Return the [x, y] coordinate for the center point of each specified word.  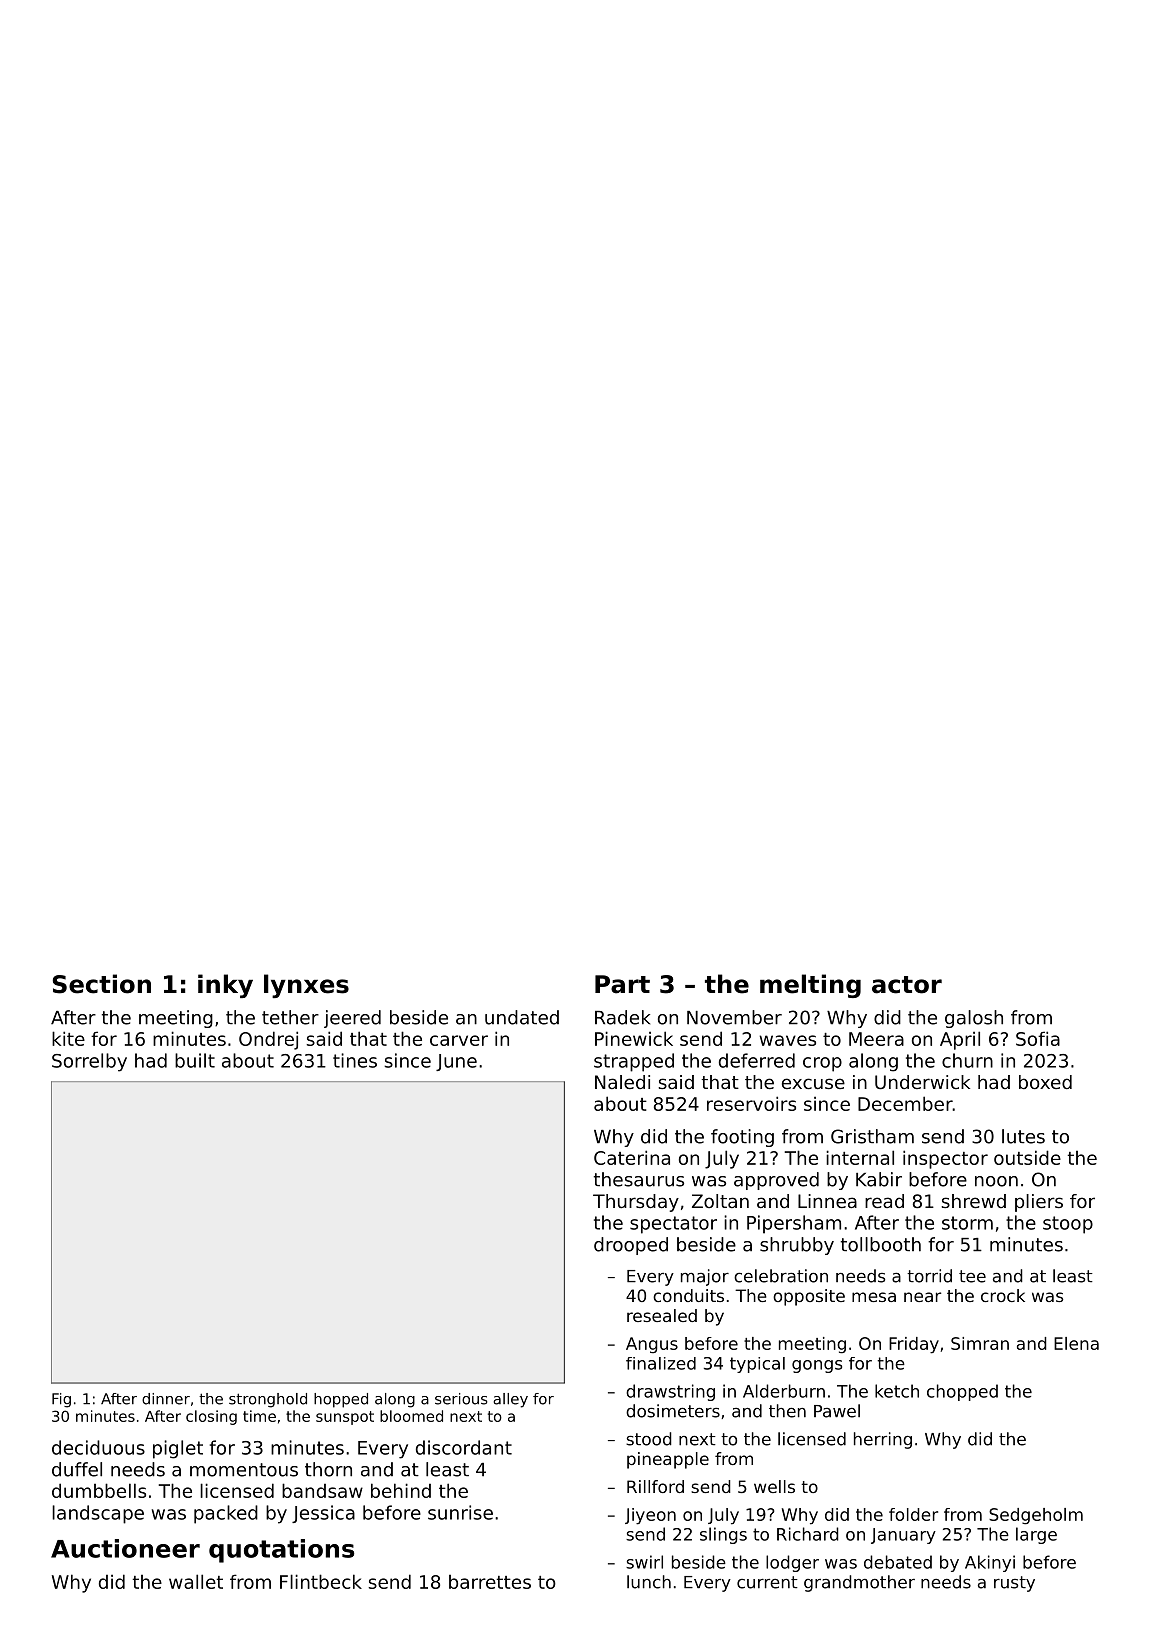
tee [972, 1276]
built [195, 1060]
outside [1027, 1157]
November [734, 1017]
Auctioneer [125, 1548]
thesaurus [639, 1179]
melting [810, 986]
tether [290, 1017]
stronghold [268, 1400]
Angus [652, 1345]
